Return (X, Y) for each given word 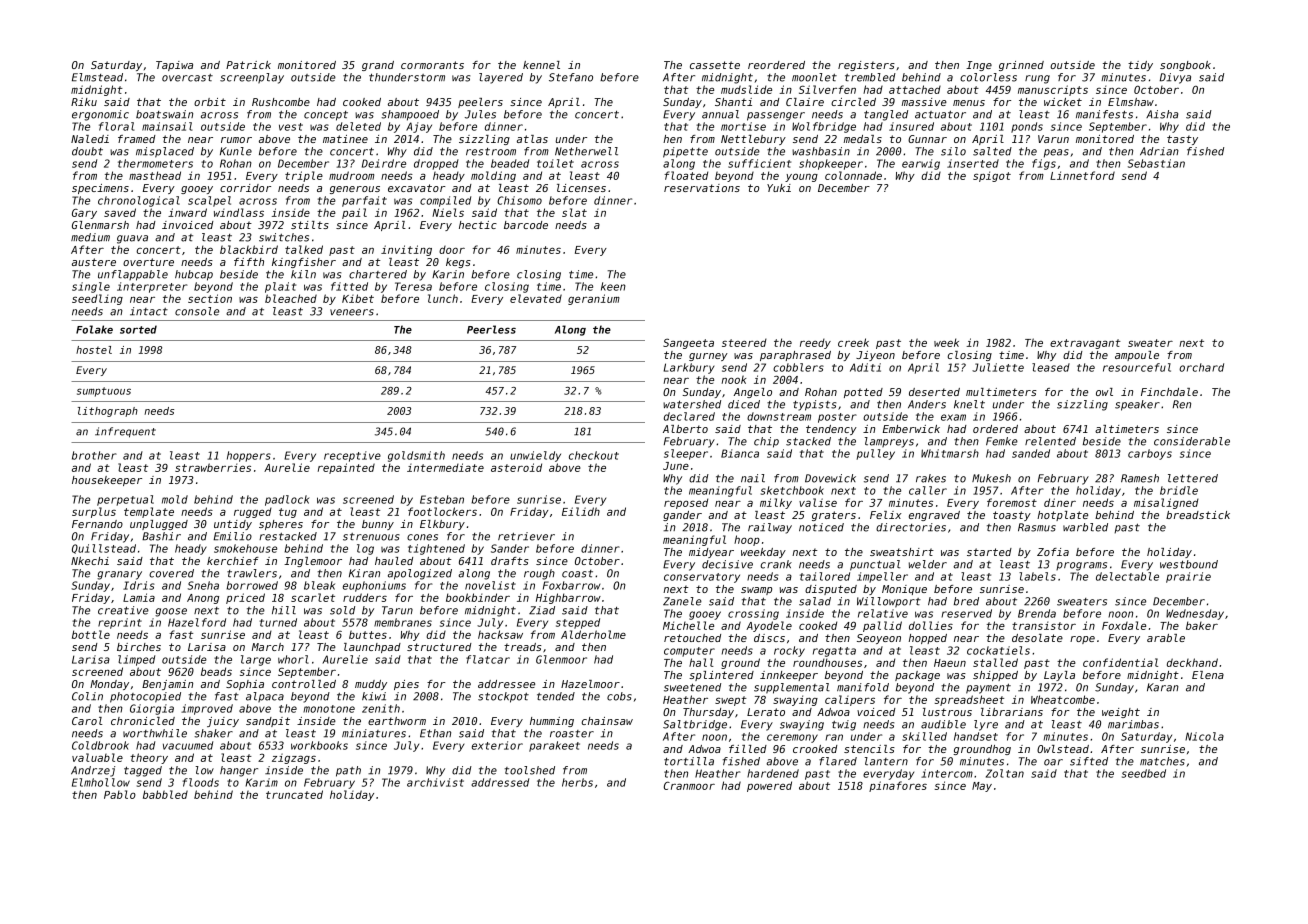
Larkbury (689, 368)
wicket (1063, 102)
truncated (294, 794)
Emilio (232, 536)
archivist (435, 782)
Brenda (1037, 613)
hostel (94, 350)
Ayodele (769, 626)
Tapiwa (174, 66)
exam (953, 417)
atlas (532, 139)
